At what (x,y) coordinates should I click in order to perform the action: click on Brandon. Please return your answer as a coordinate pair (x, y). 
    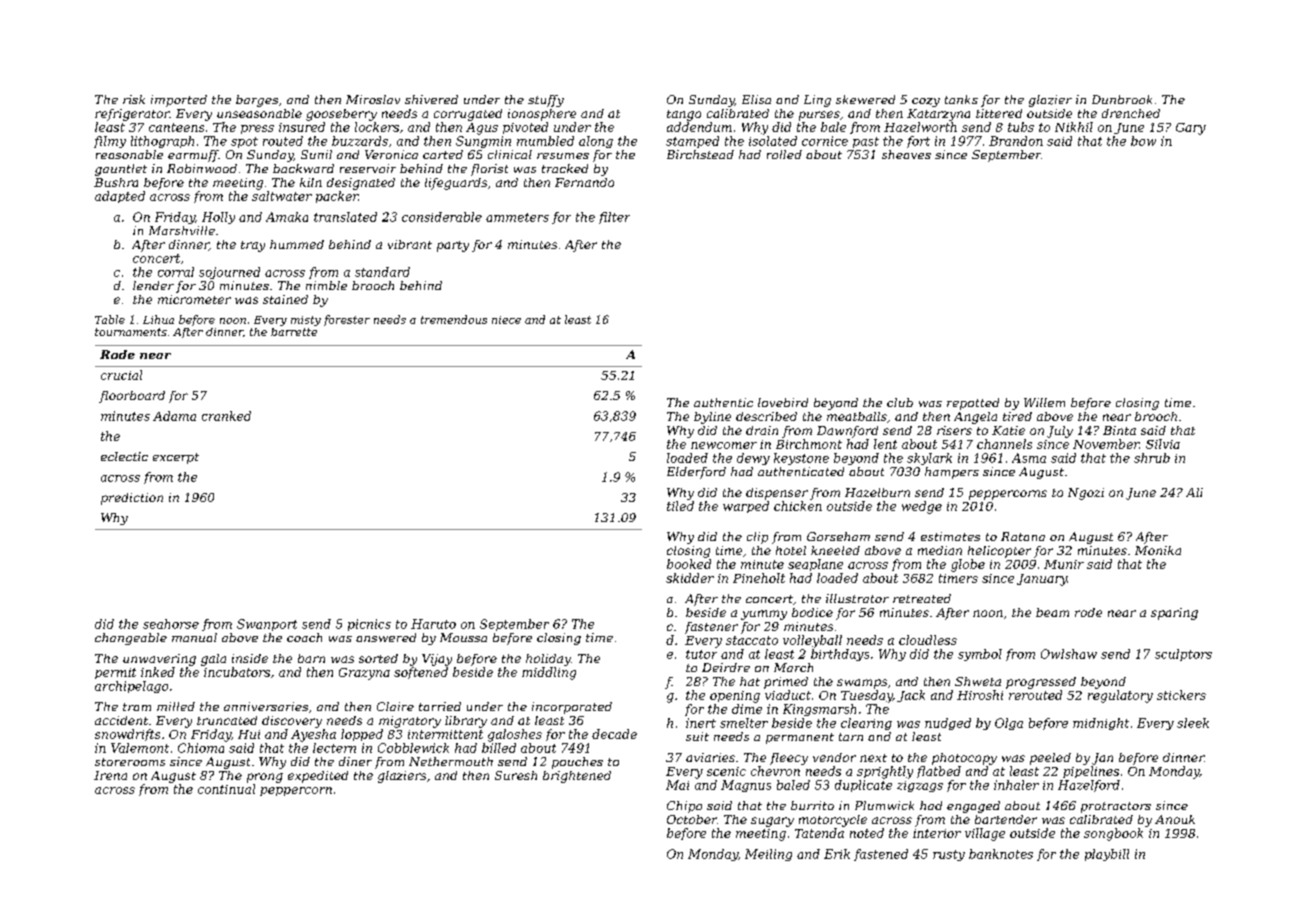
    Looking at the image, I should click on (1016, 141).
